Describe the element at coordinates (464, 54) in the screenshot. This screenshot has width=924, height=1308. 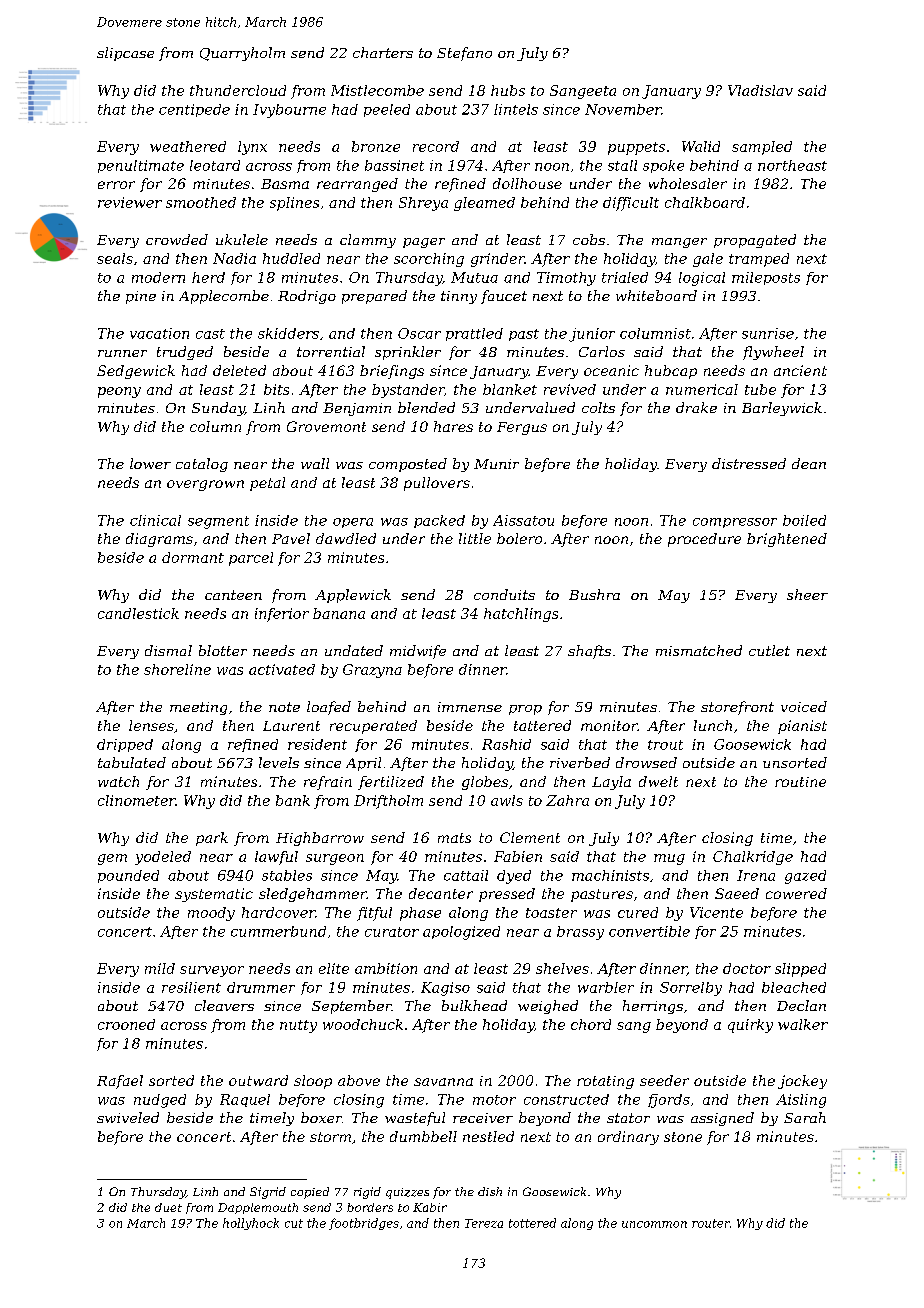
I see `Stefano` at that location.
